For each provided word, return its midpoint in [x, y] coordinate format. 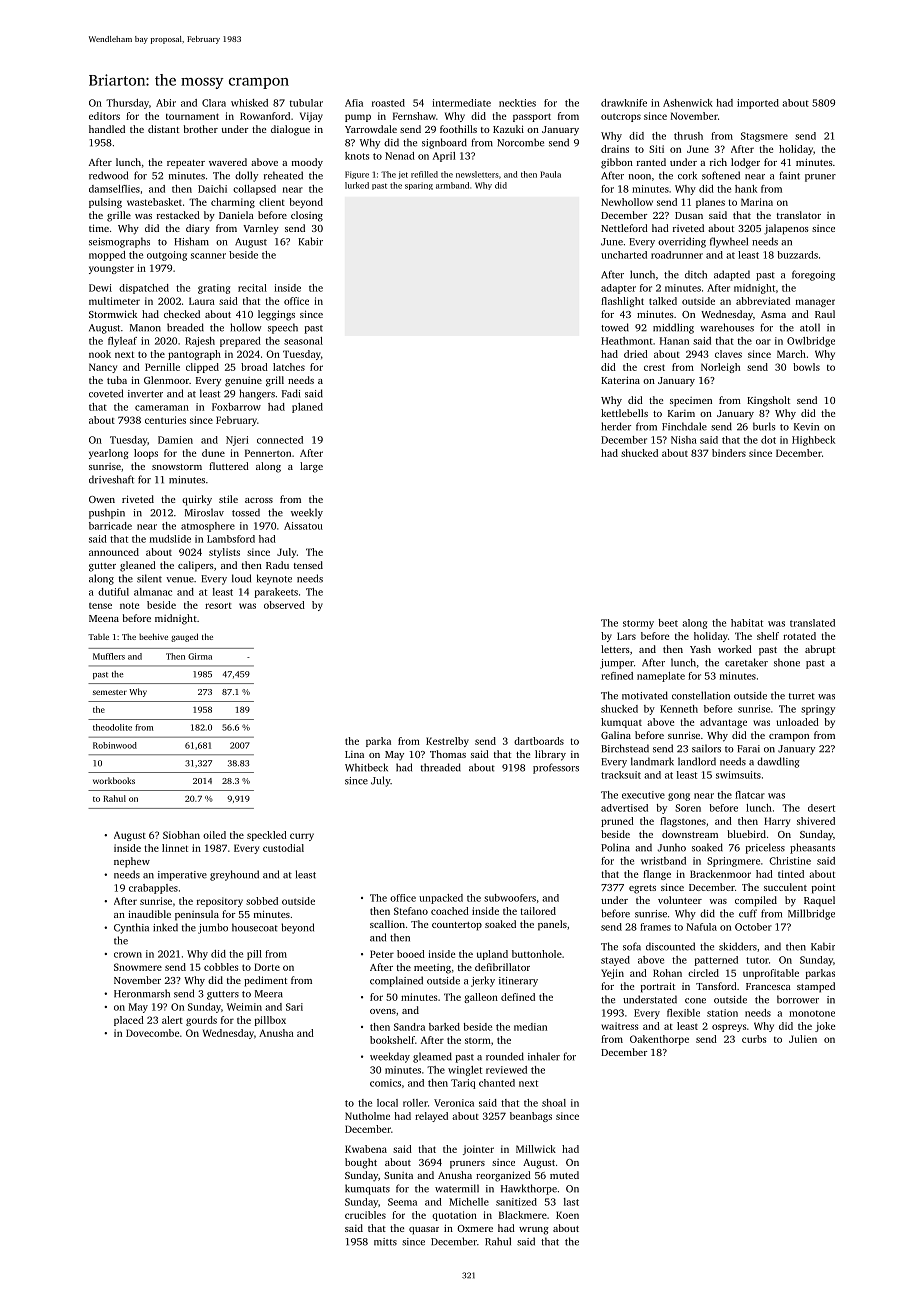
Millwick [536, 1149]
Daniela [236, 215]
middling [673, 328]
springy [818, 710]
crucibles [365, 1215]
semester [110, 692]
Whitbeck [366, 767]
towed [615, 327]
